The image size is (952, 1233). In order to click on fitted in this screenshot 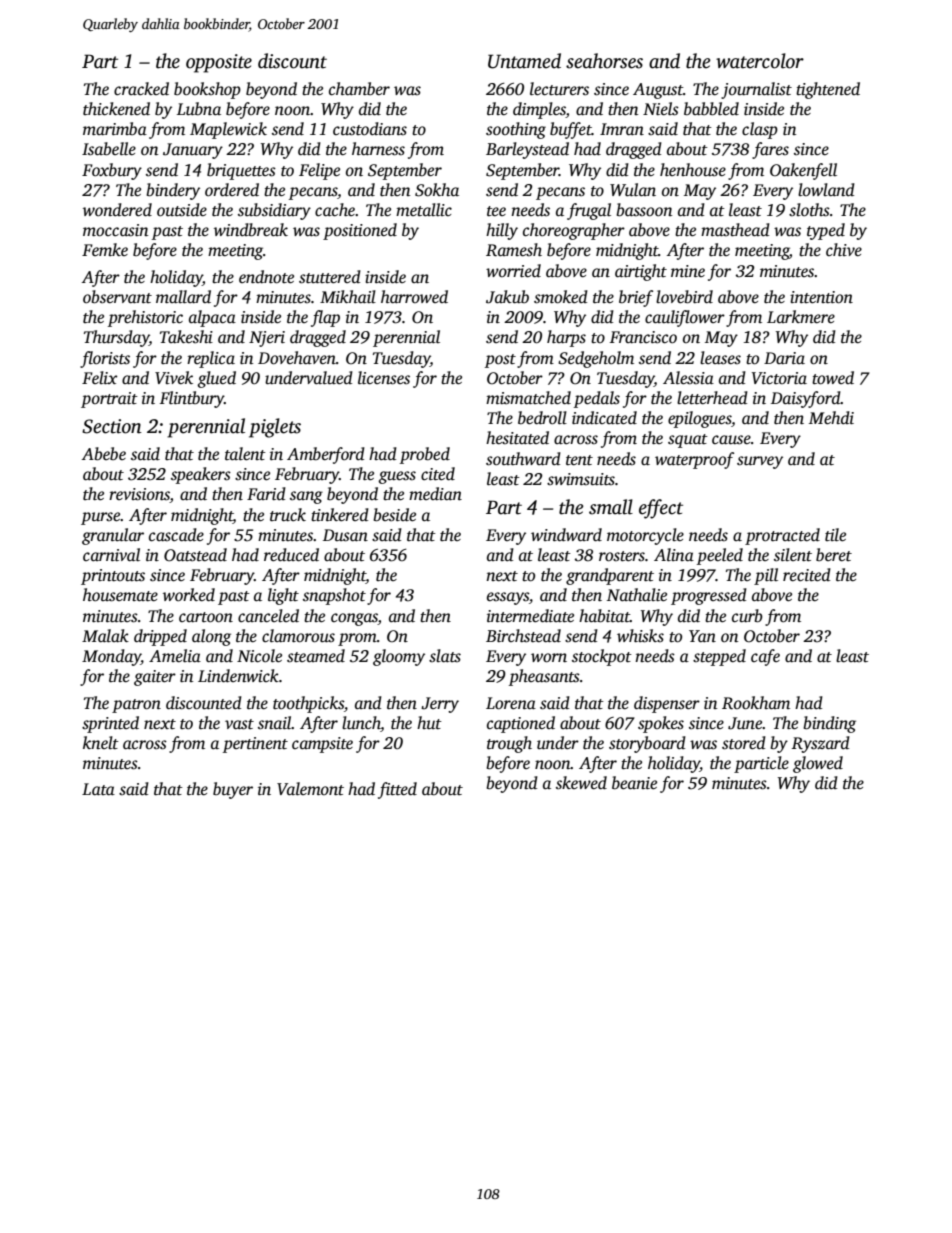, I will do `click(397, 790)`.
